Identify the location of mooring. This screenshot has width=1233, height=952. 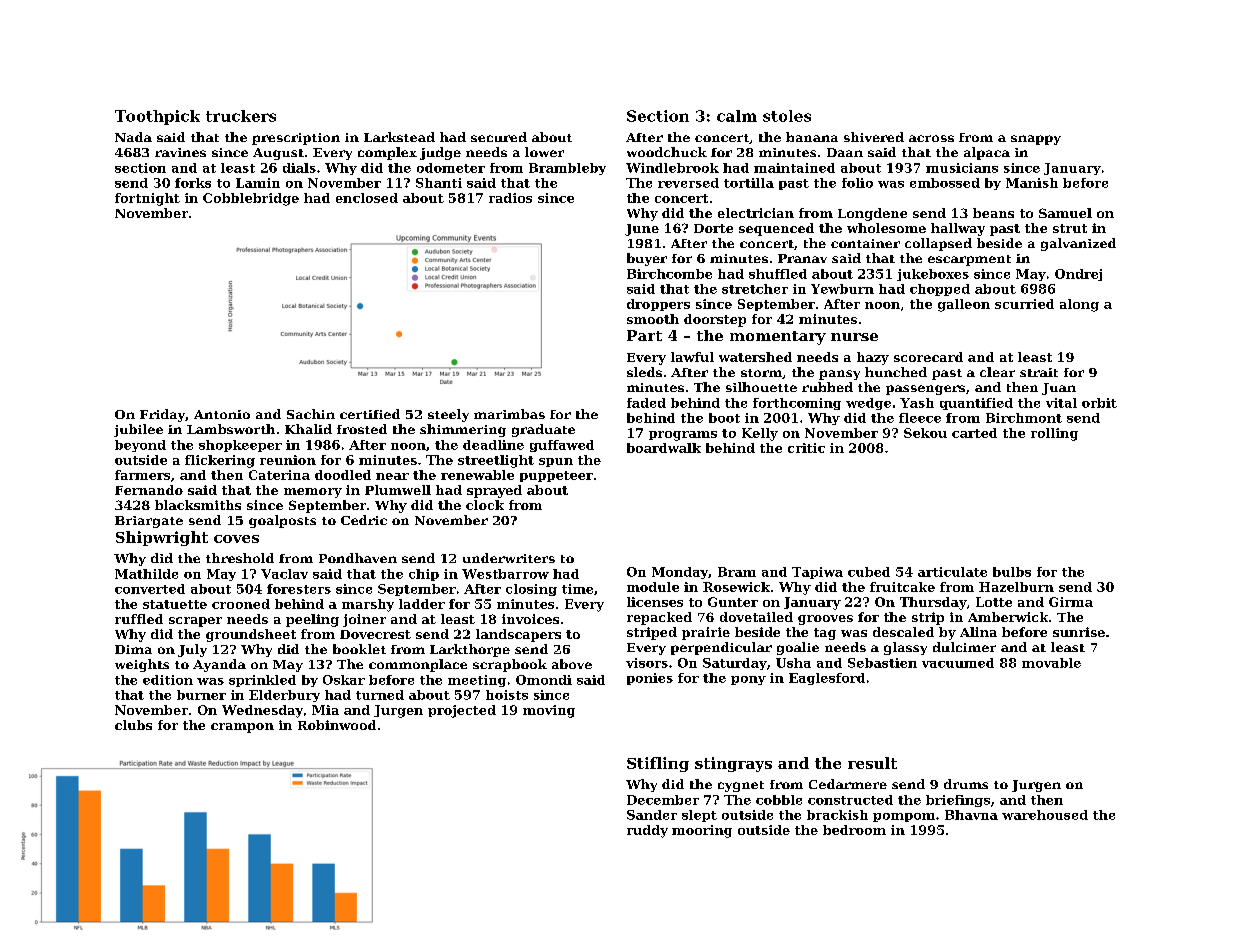
(702, 831).
